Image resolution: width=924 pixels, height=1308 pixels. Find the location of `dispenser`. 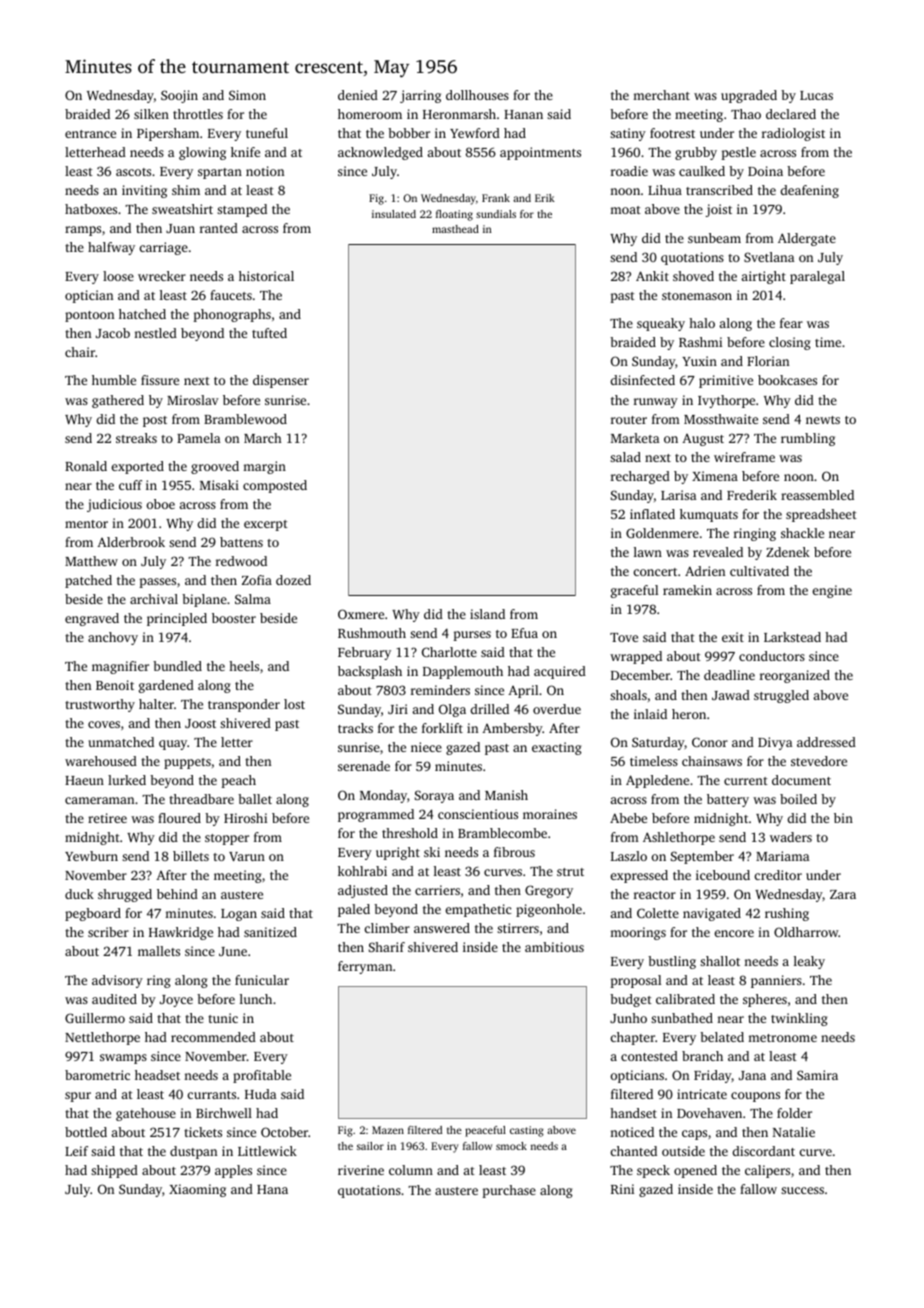

dispenser is located at coordinates (281, 381).
